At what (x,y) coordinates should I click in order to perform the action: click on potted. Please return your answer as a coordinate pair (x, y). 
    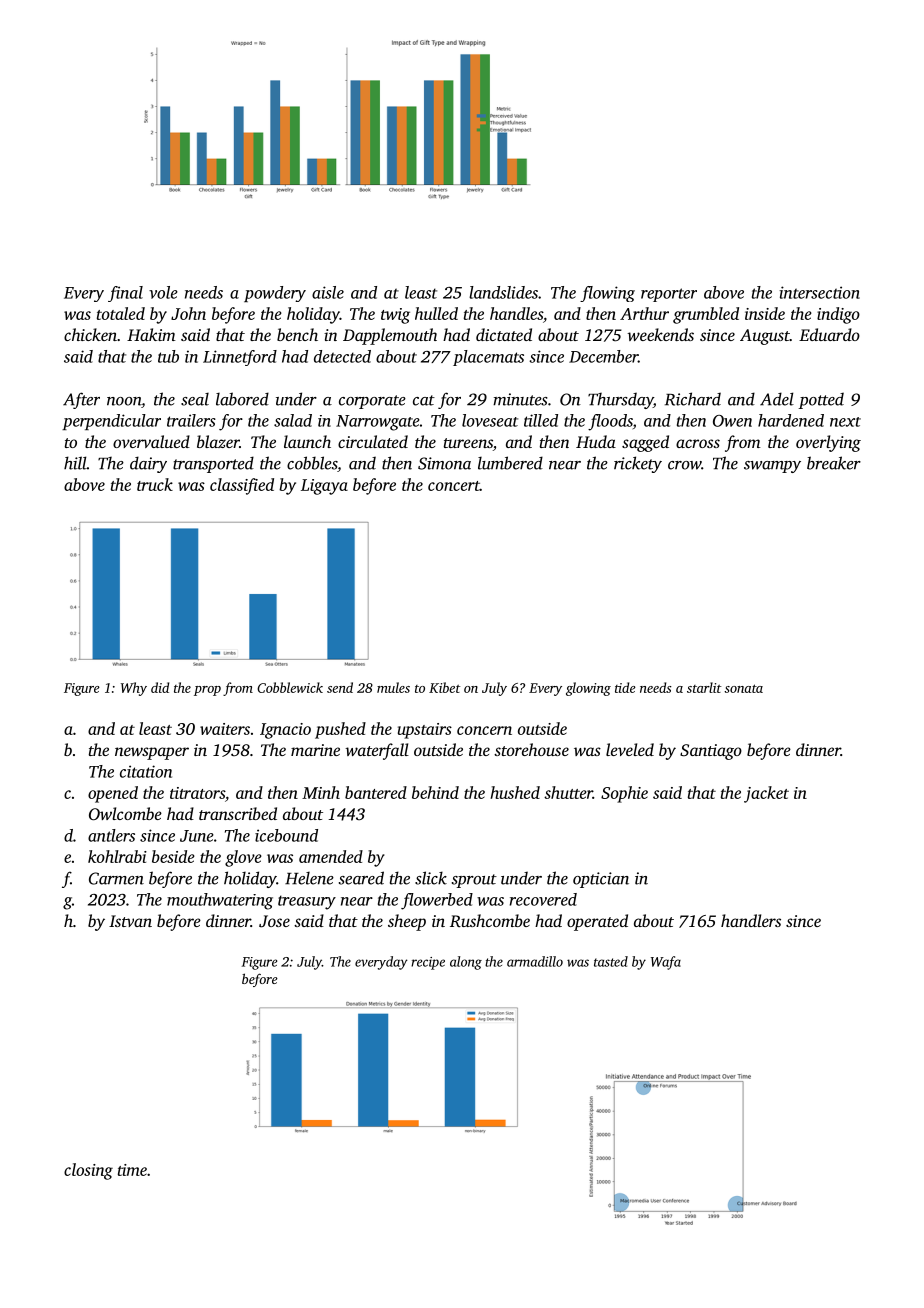
    Looking at the image, I should click on (821, 400).
